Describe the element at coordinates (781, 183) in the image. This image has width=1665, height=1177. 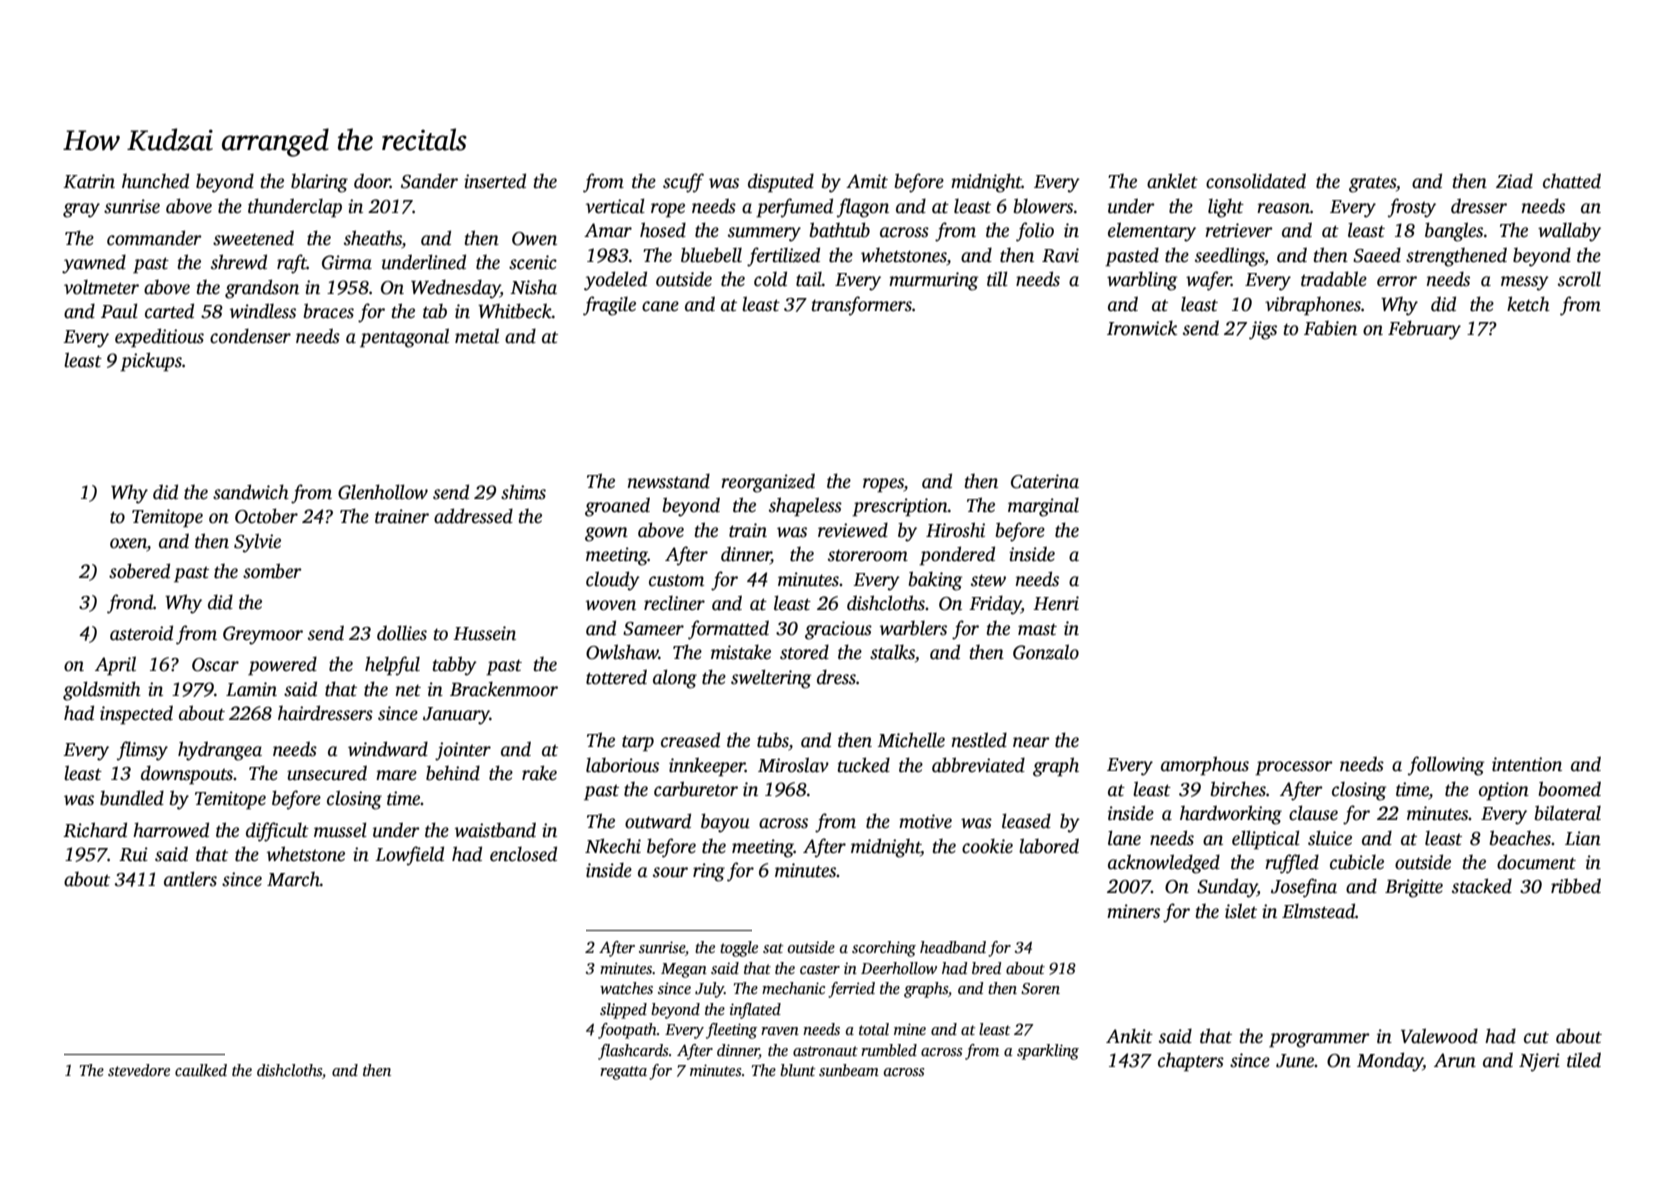
I see `disputed` at that location.
